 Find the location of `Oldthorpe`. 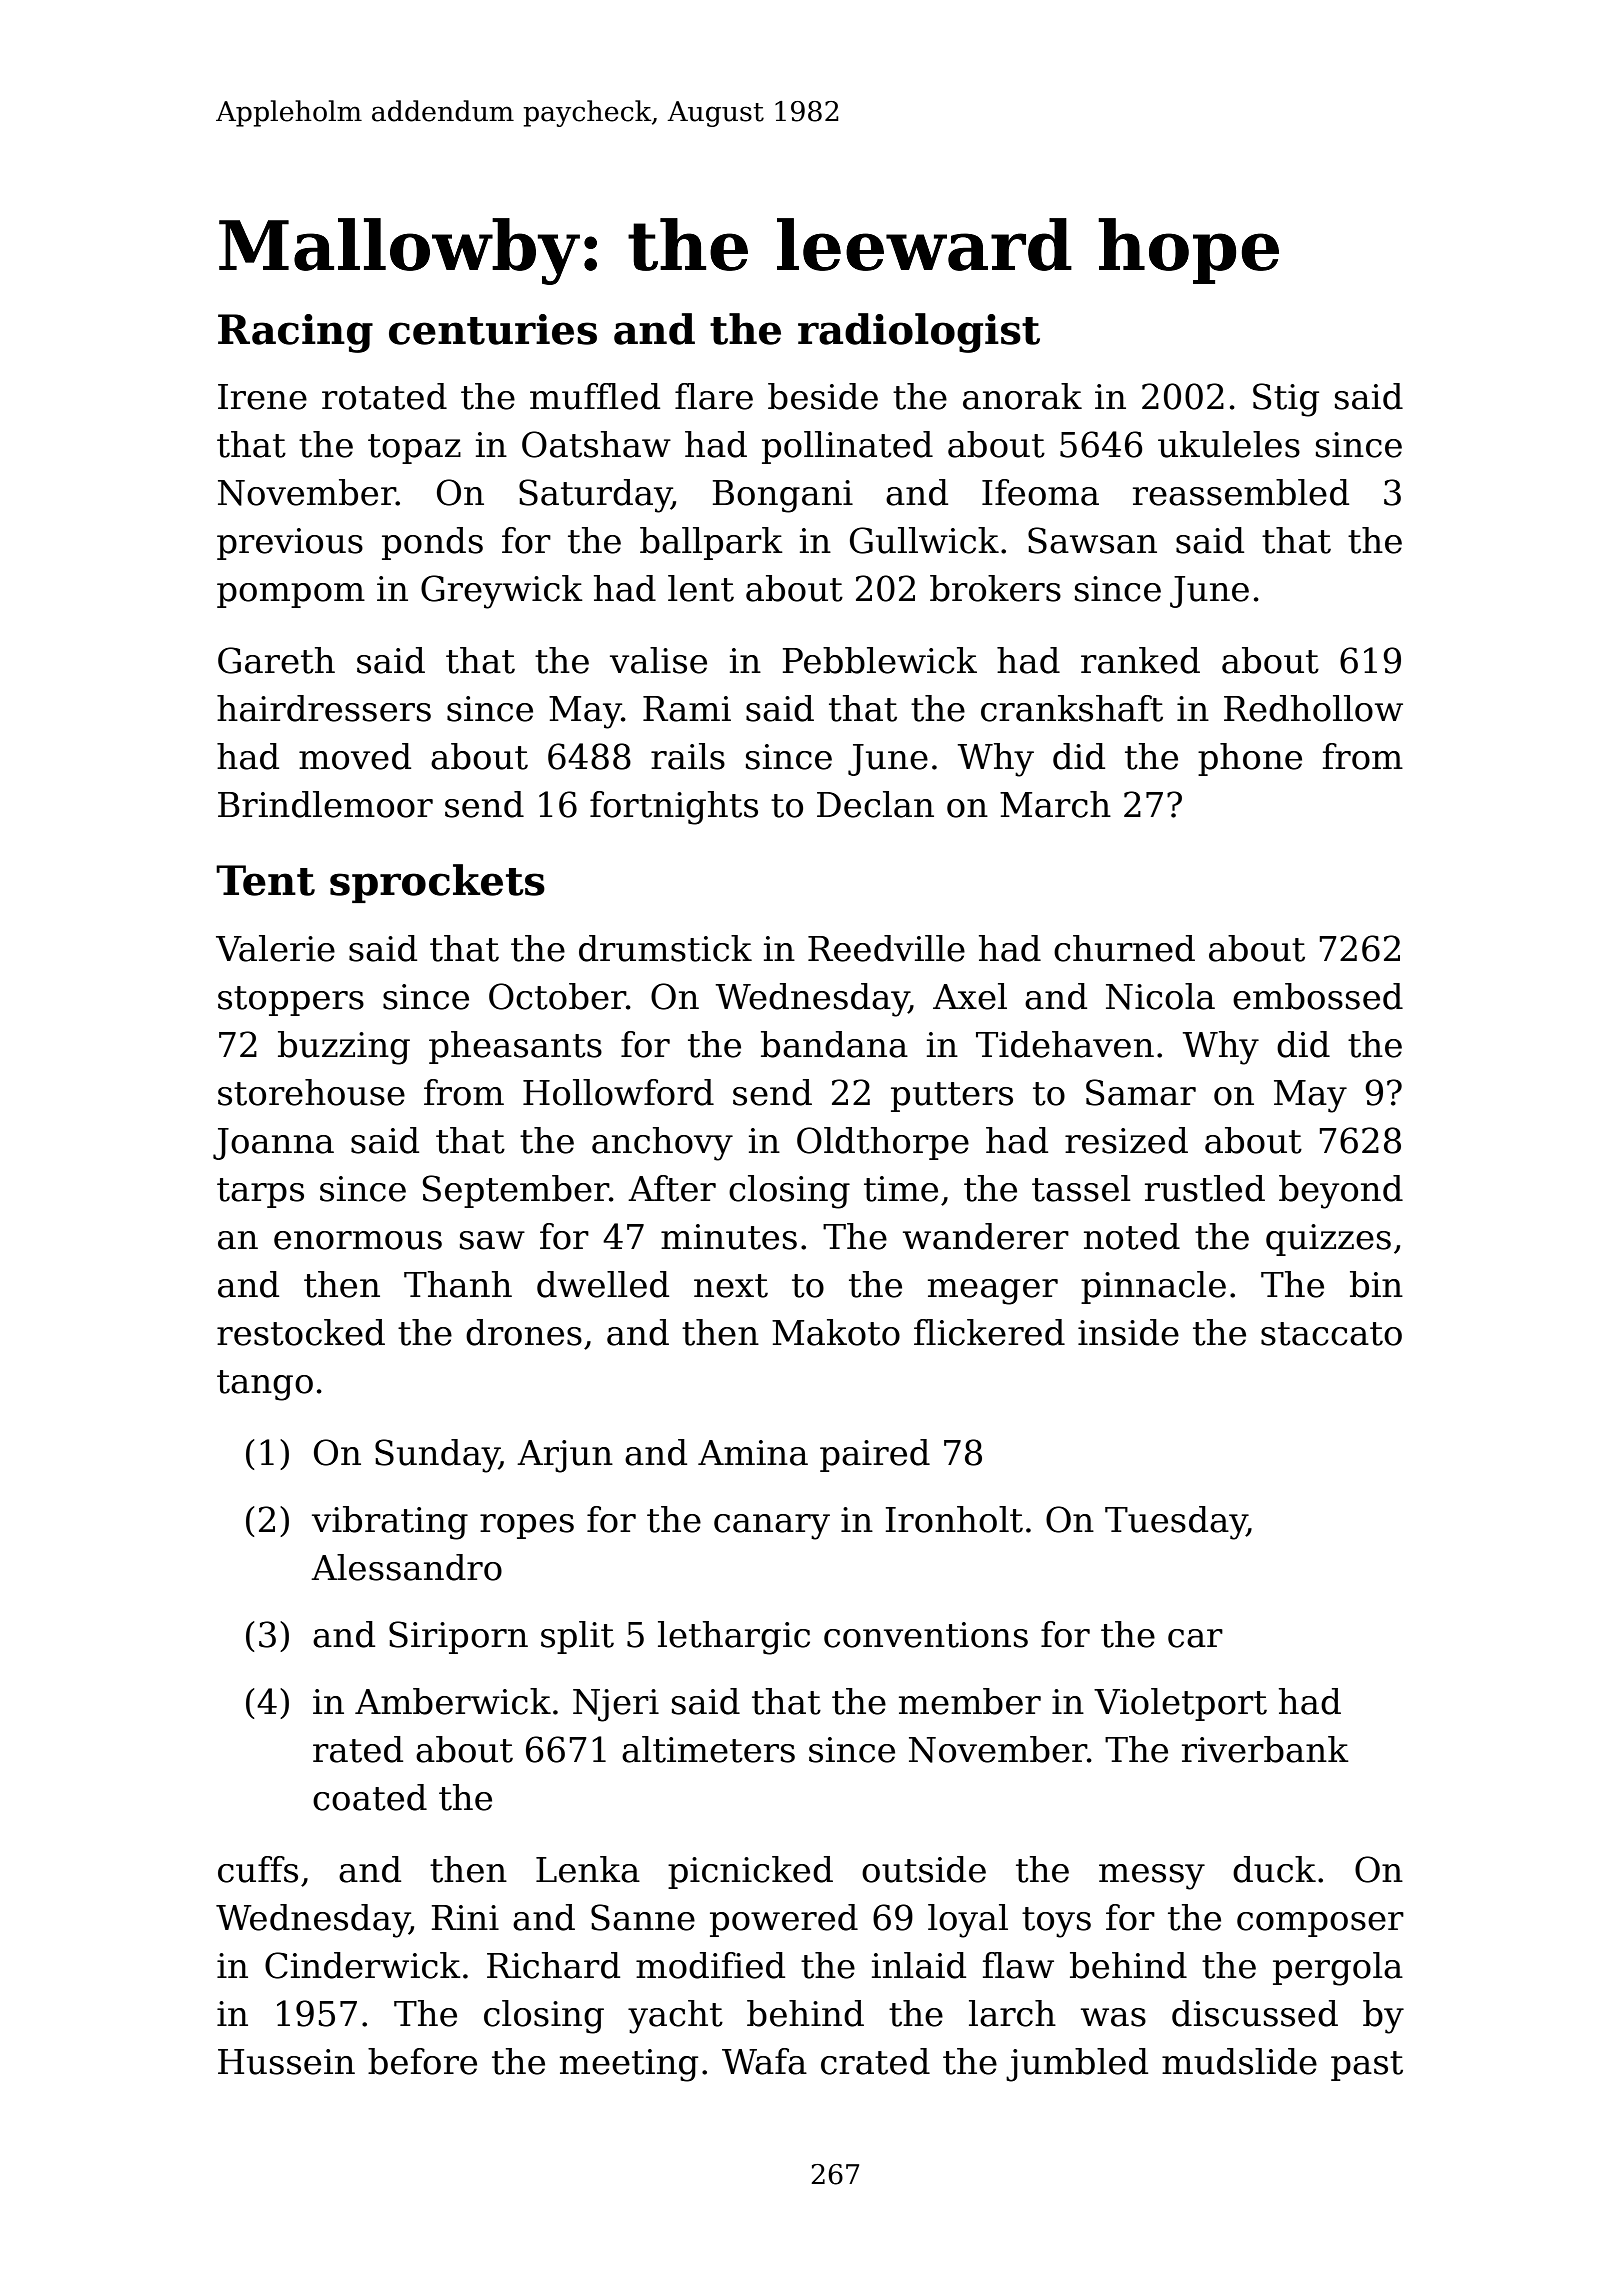

Oldthorpe is located at coordinates (883, 1143).
